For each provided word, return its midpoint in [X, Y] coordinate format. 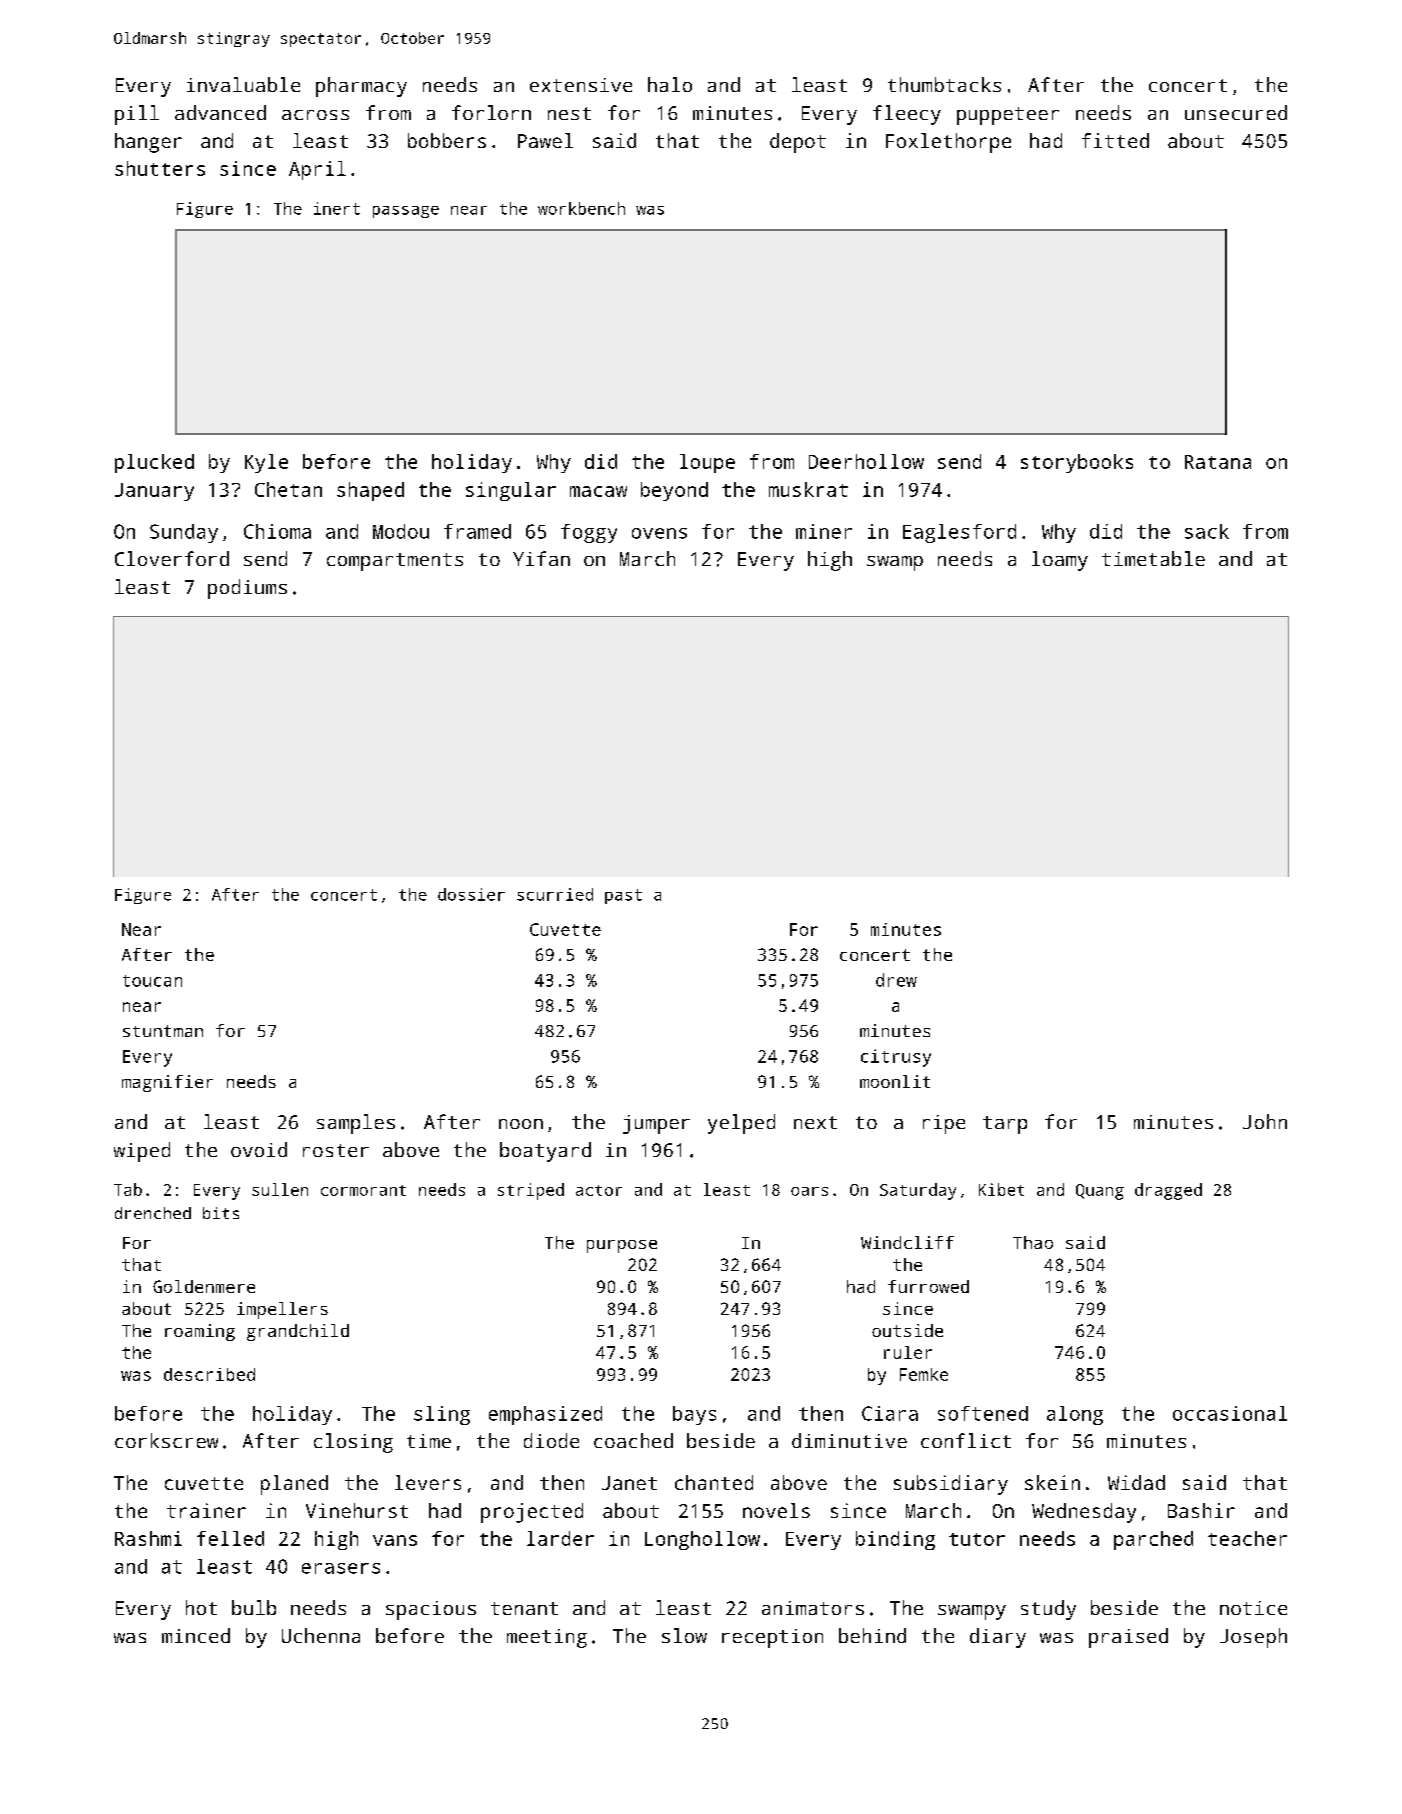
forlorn [491, 112]
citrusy [896, 1058]
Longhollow [702, 1540]
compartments [395, 562]
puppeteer [1008, 116]
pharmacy [361, 87]
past [623, 896]
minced [196, 1635]
